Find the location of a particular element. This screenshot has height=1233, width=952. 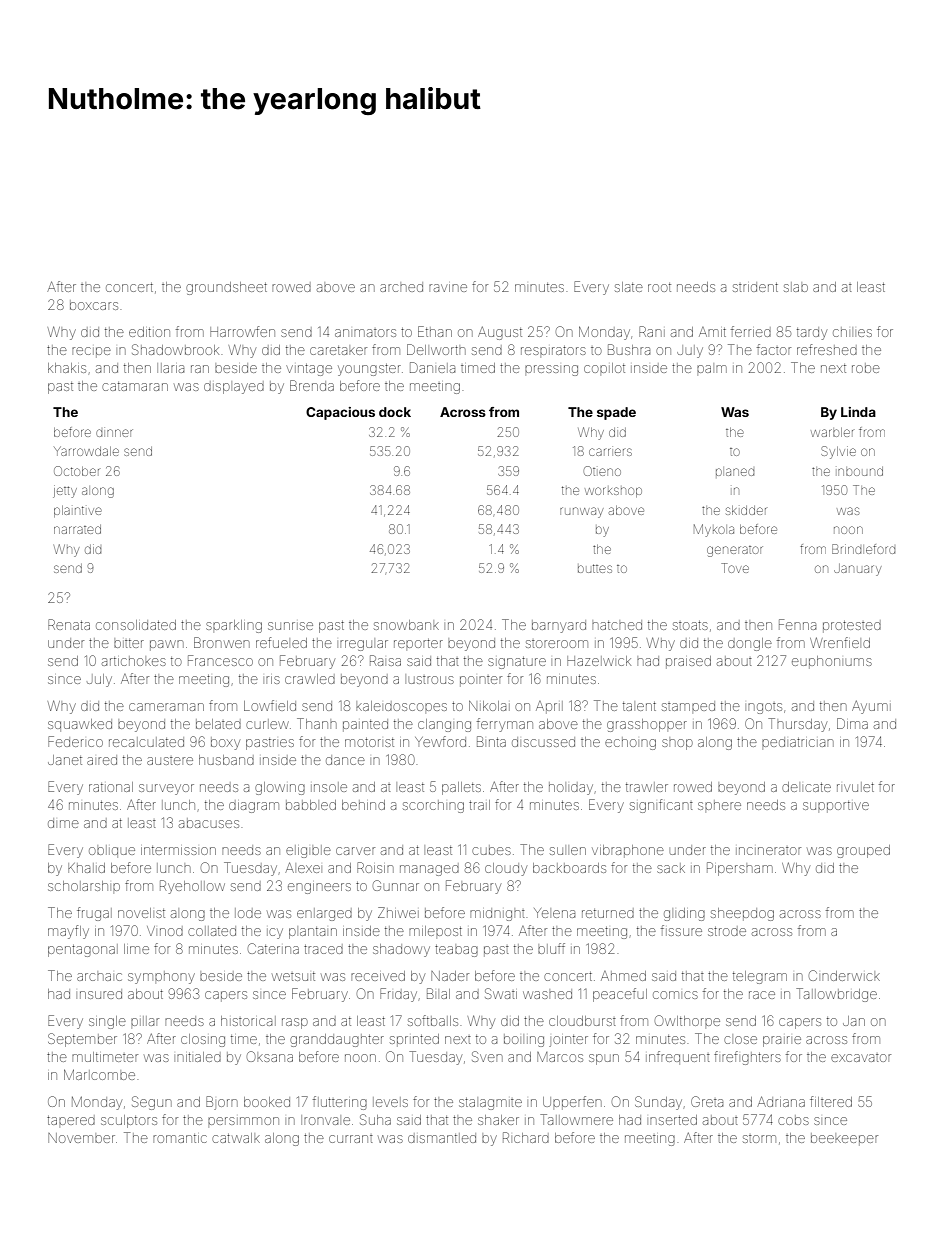

runway is located at coordinates (581, 512).
